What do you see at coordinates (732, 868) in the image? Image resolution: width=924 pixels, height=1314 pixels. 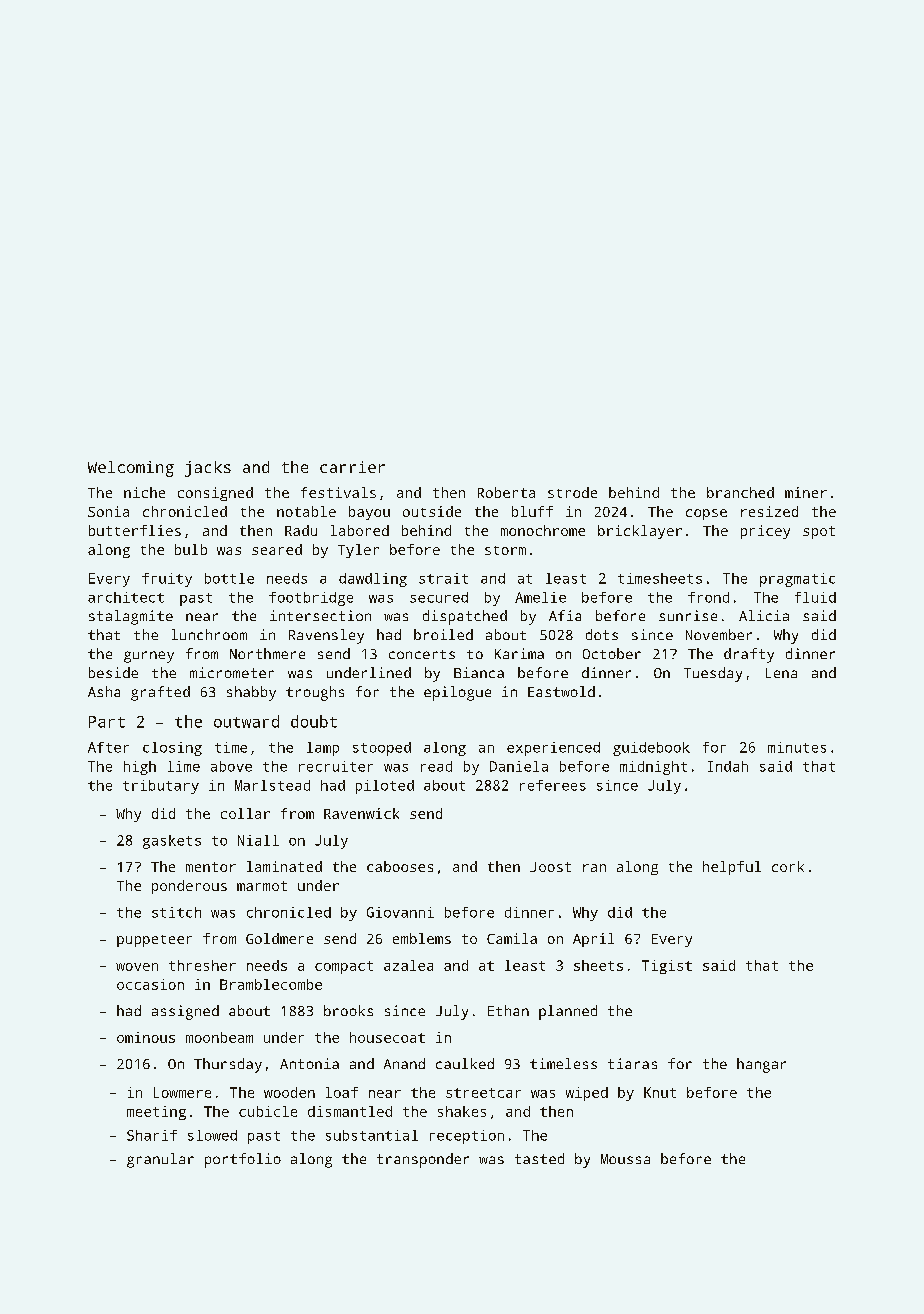 I see `helpful` at bounding box center [732, 868].
